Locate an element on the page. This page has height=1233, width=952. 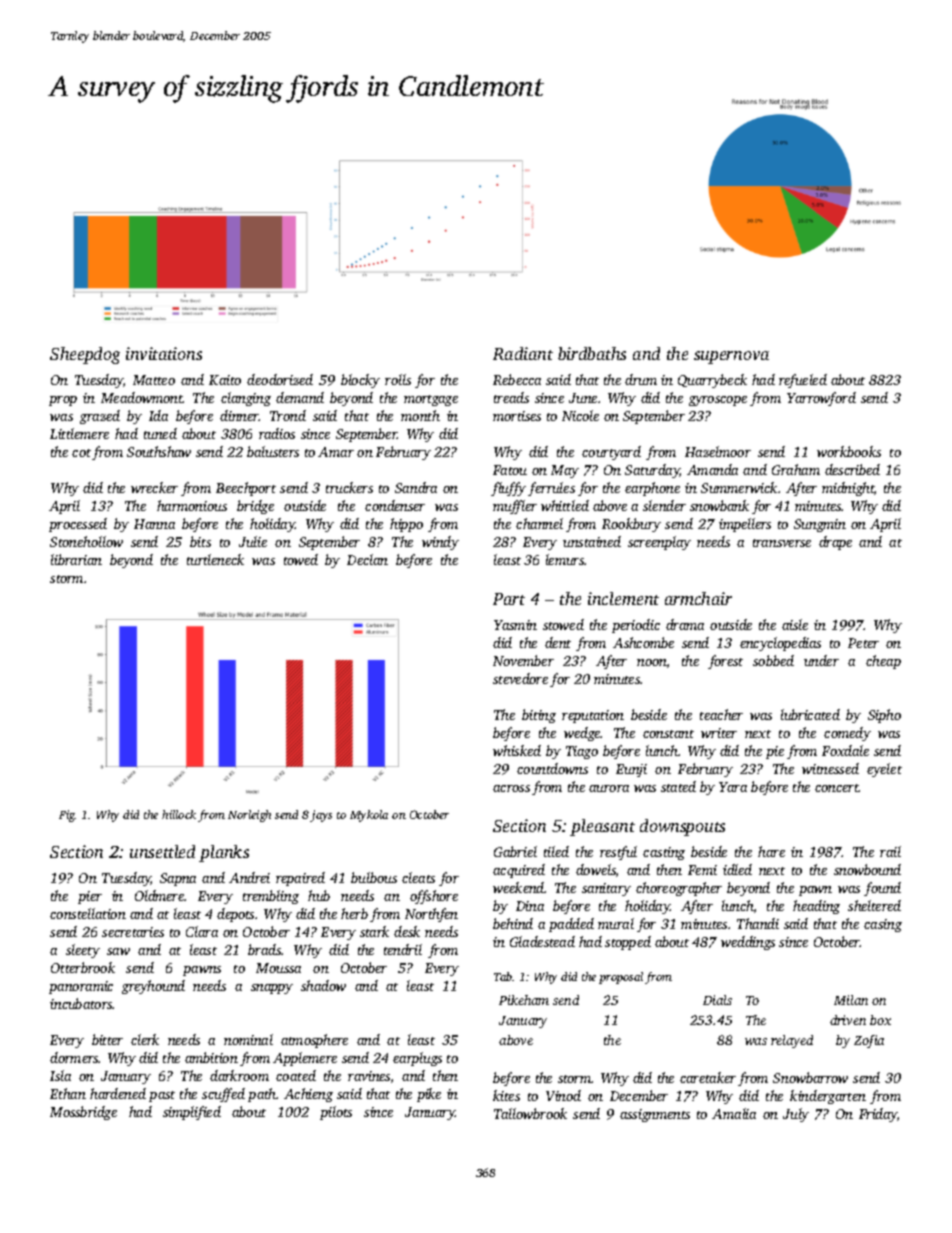
hillock is located at coordinates (179, 814).
